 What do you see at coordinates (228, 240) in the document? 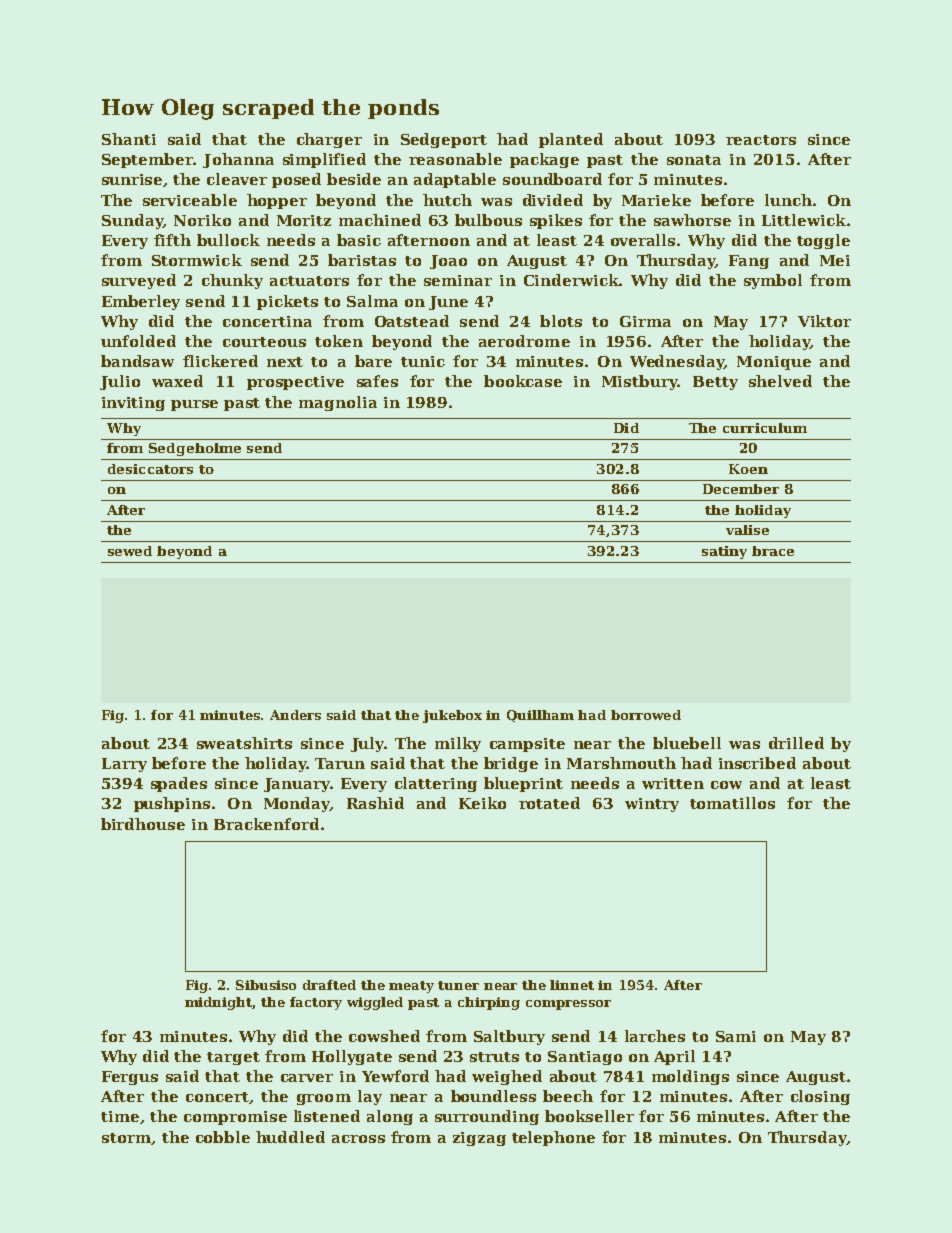
I see `bullock` at bounding box center [228, 240].
